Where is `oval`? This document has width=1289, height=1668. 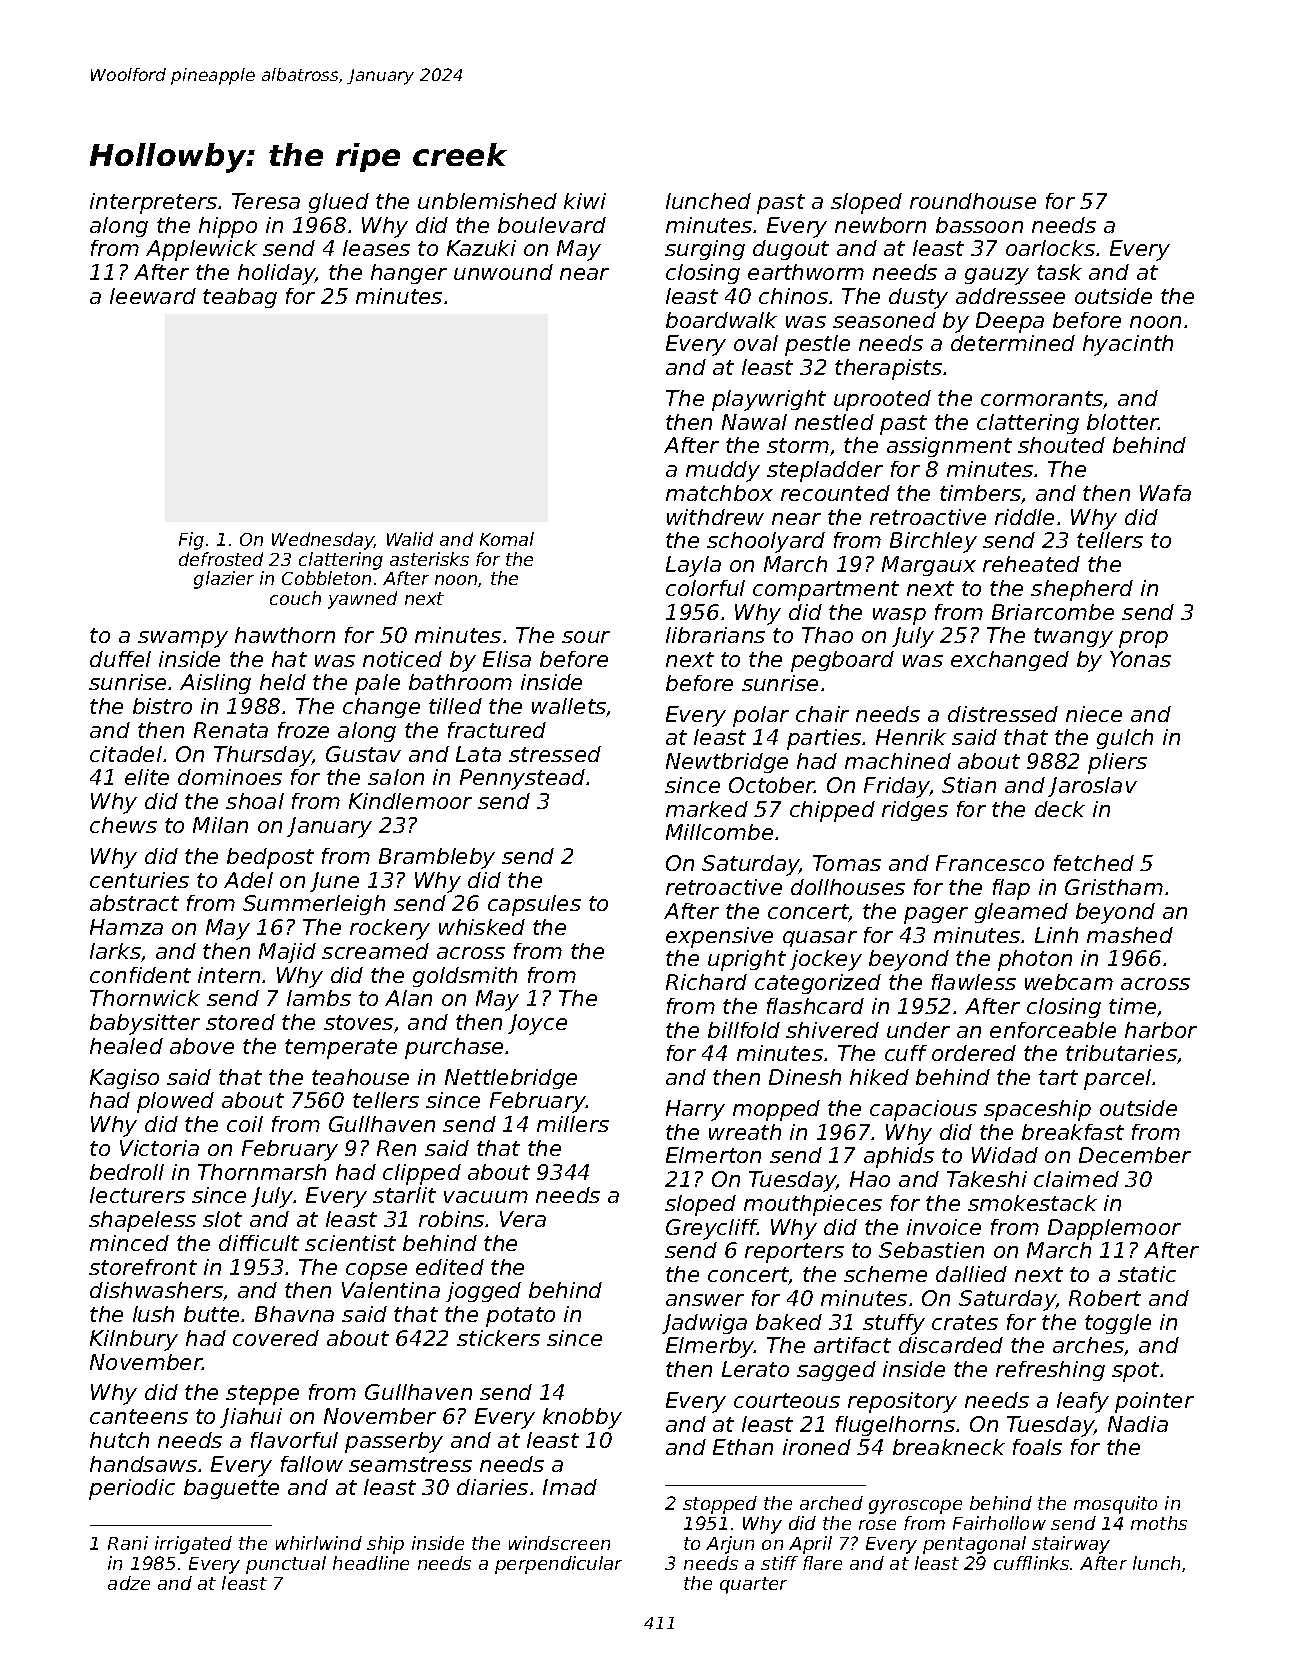
oval is located at coordinates (756, 343).
